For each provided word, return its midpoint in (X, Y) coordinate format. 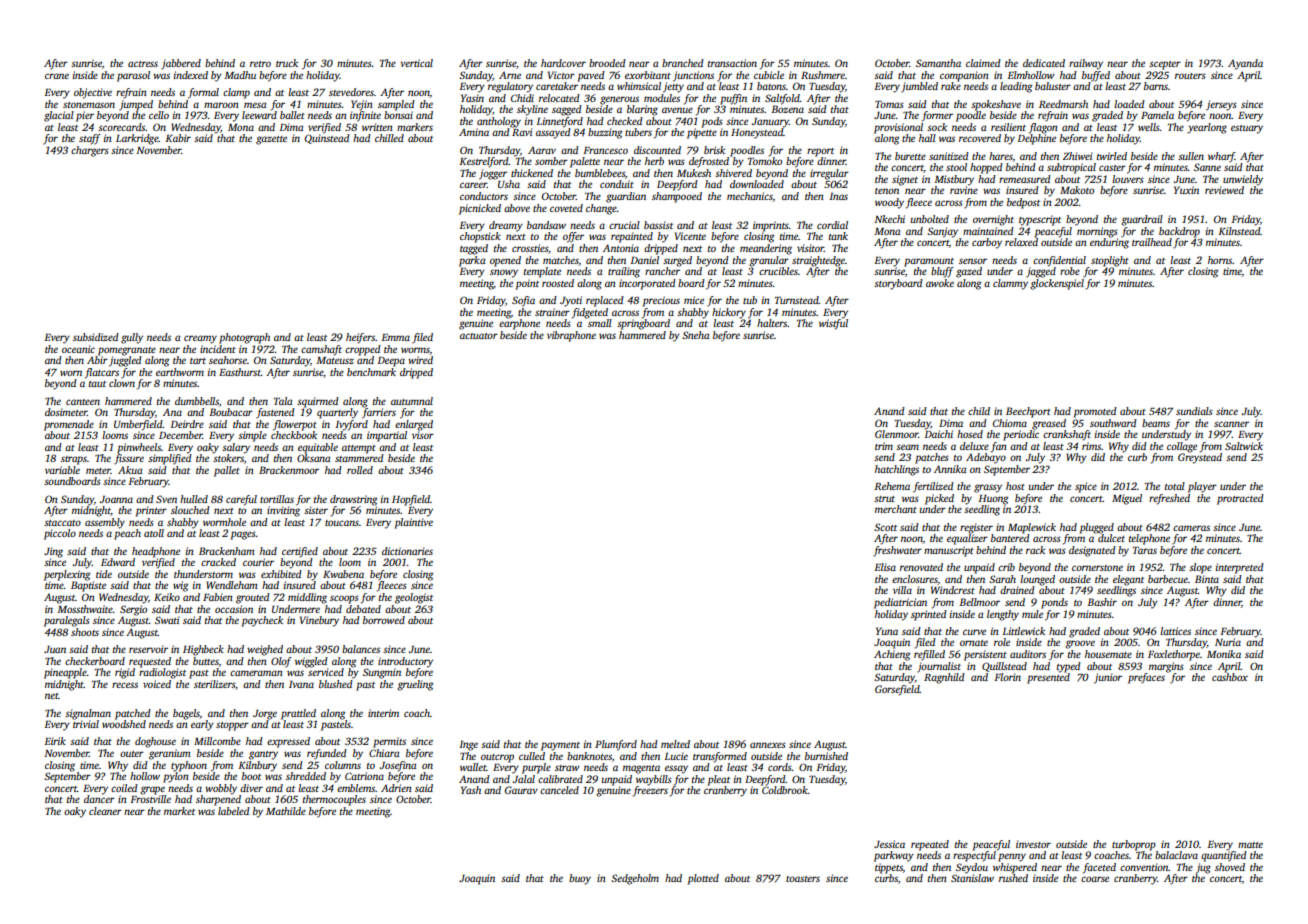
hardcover (563, 63)
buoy (580, 879)
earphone (519, 324)
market (179, 811)
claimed (983, 63)
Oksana (313, 458)
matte (1250, 845)
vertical (416, 63)
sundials (1194, 411)
